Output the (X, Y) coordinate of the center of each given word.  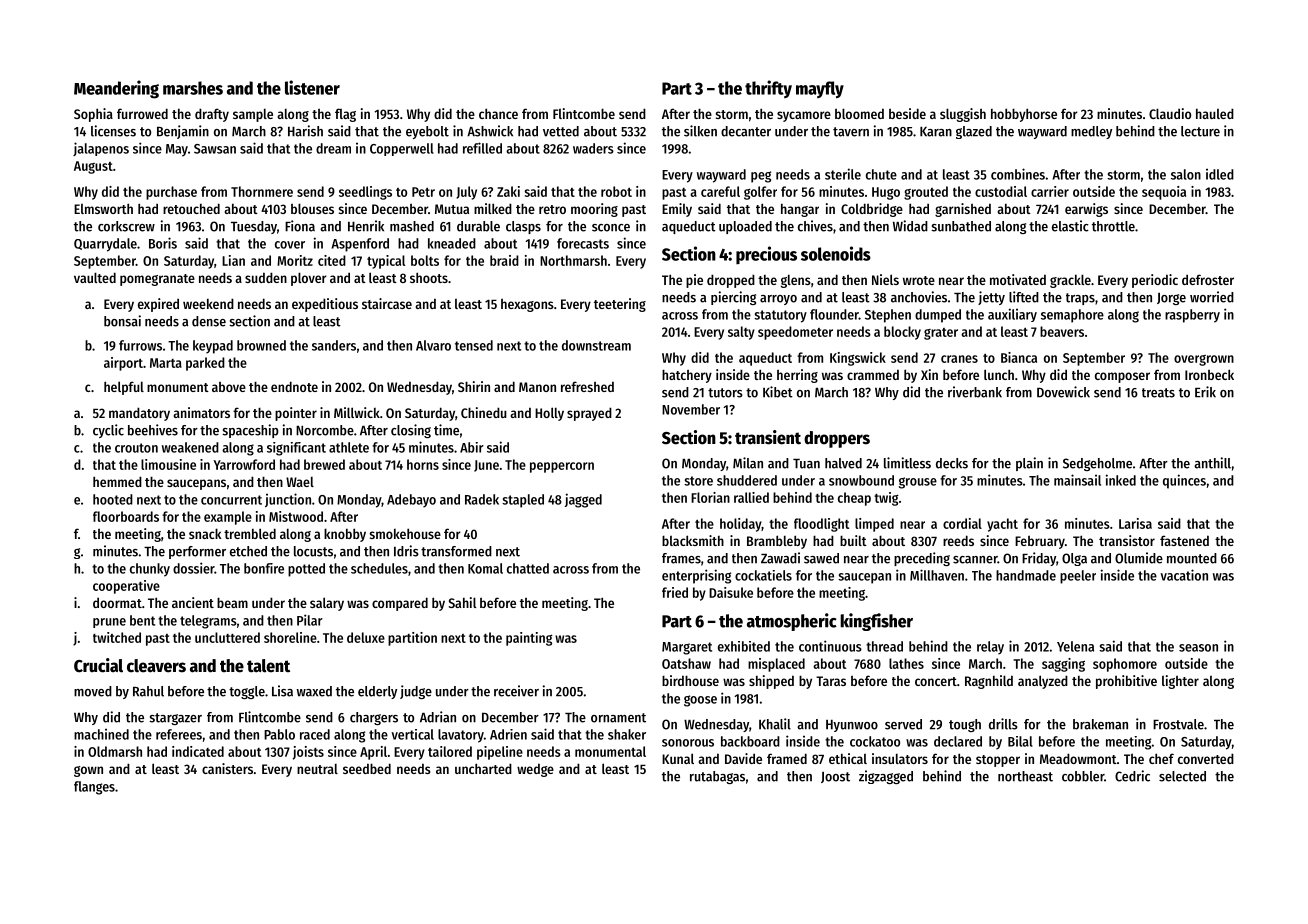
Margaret (687, 648)
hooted (113, 499)
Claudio (1170, 113)
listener (312, 87)
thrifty (768, 89)
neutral (317, 769)
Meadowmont (1078, 758)
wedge (535, 770)
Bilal (1020, 741)
